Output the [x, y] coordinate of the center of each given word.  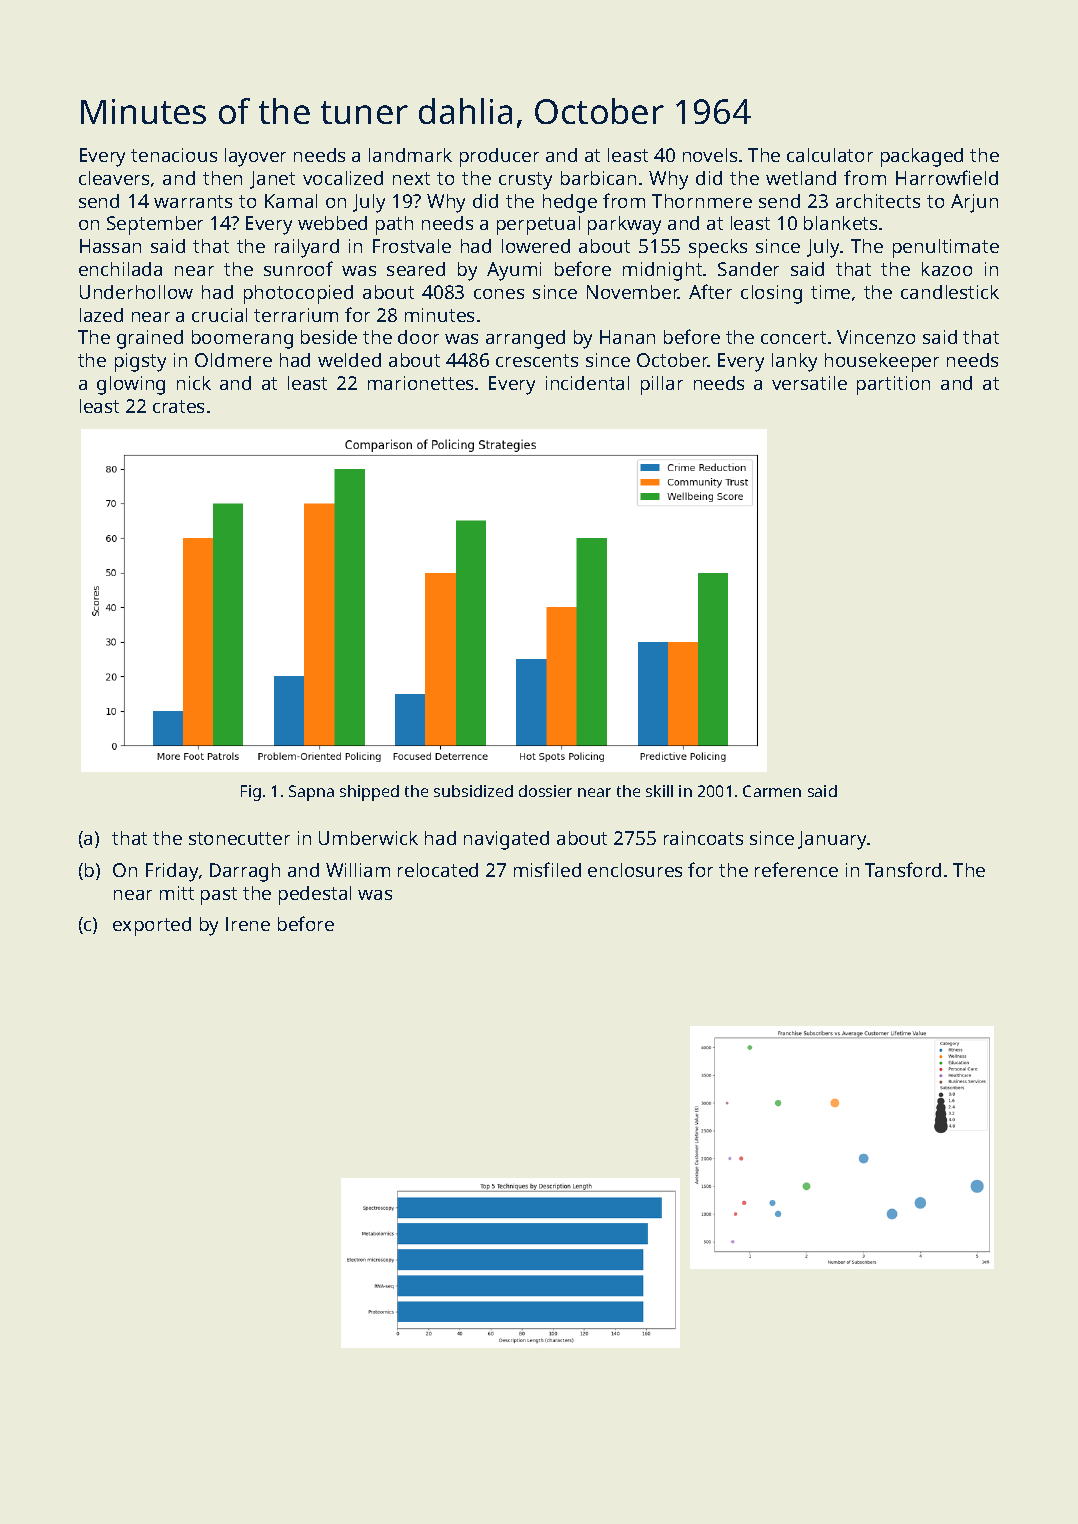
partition [893, 385]
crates [178, 406]
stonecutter [239, 838]
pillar [662, 385]
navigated [506, 840]
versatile [809, 383]
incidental [587, 383]
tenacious [174, 155]
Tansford [903, 869]
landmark [410, 155]
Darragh [245, 872]
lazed [101, 315]
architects [878, 201]
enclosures [635, 870]
